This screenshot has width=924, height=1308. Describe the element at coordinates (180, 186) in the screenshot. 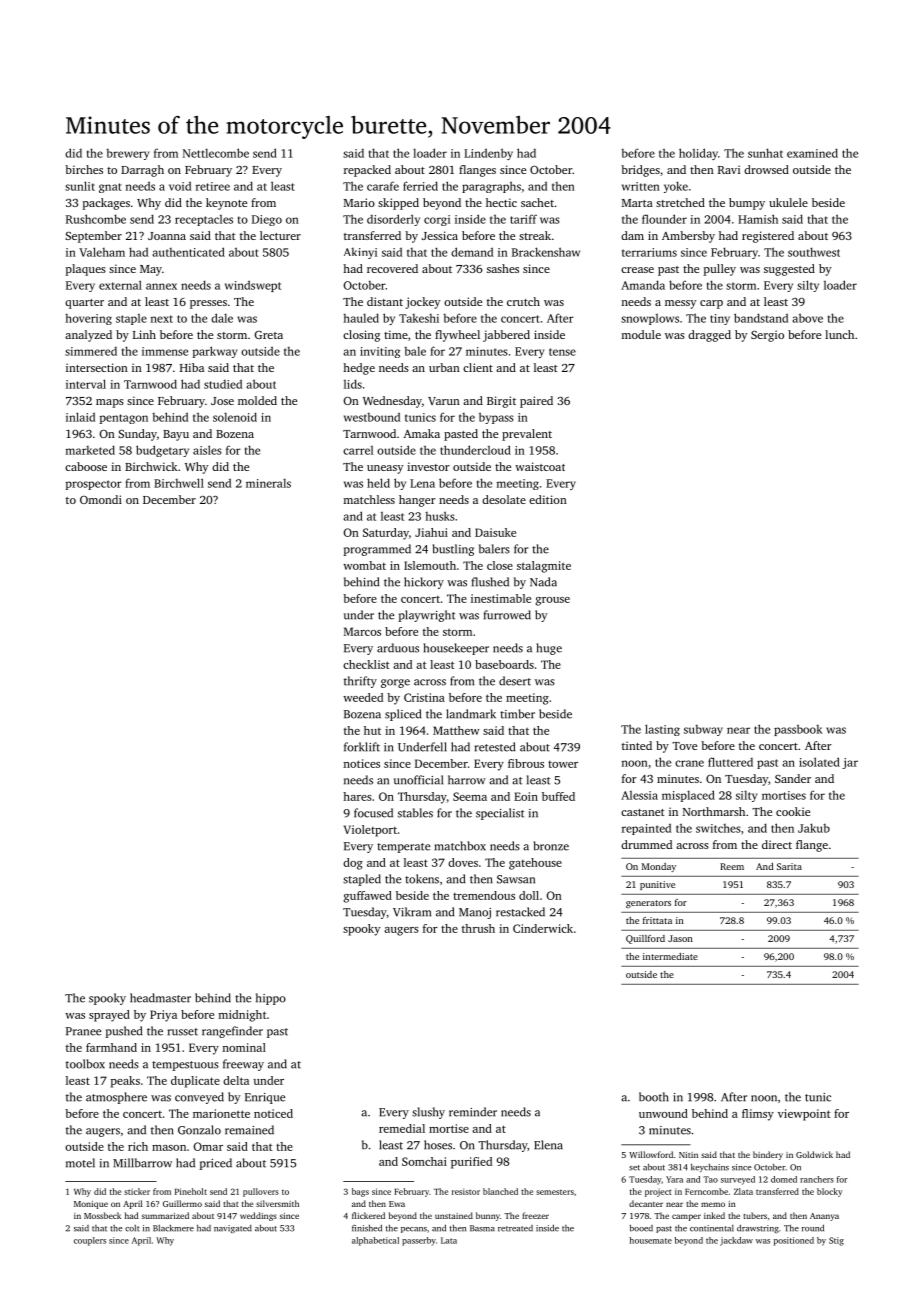

I see `void` at that location.
